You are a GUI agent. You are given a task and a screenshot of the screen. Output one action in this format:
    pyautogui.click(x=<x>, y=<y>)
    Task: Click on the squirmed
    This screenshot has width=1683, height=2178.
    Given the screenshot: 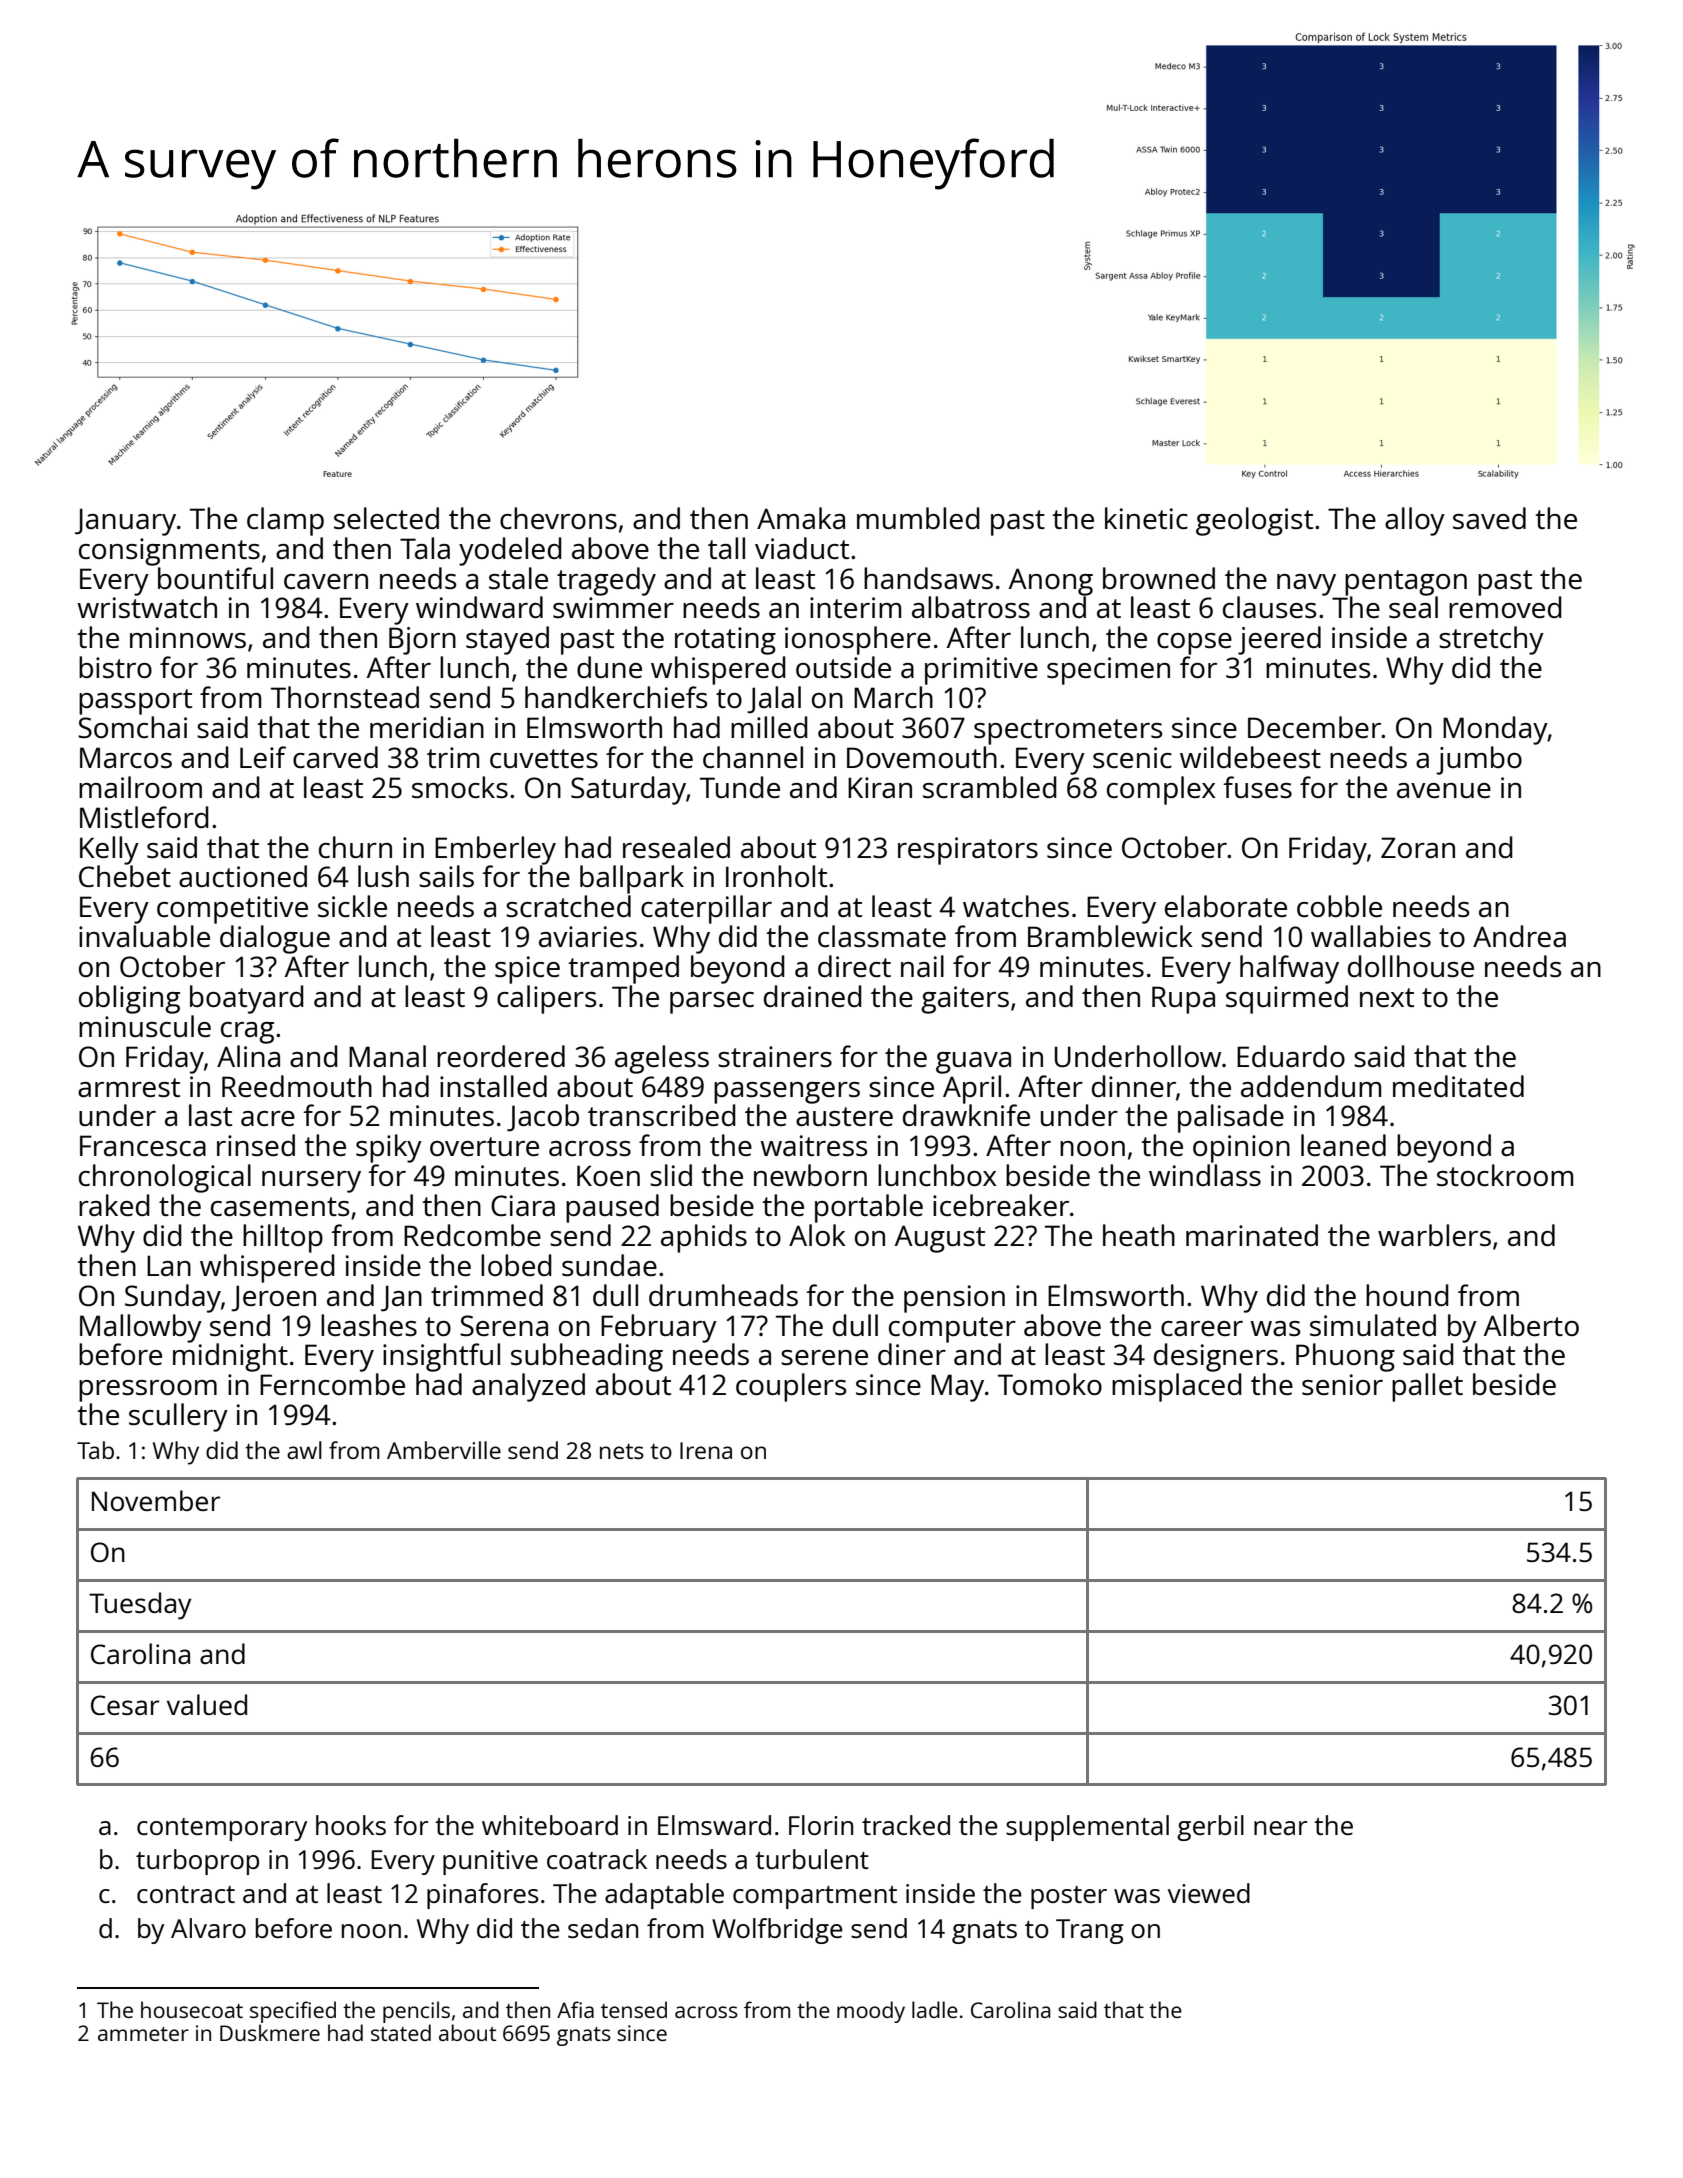 What is the action you would take?
    pyautogui.click(x=1287, y=999)
